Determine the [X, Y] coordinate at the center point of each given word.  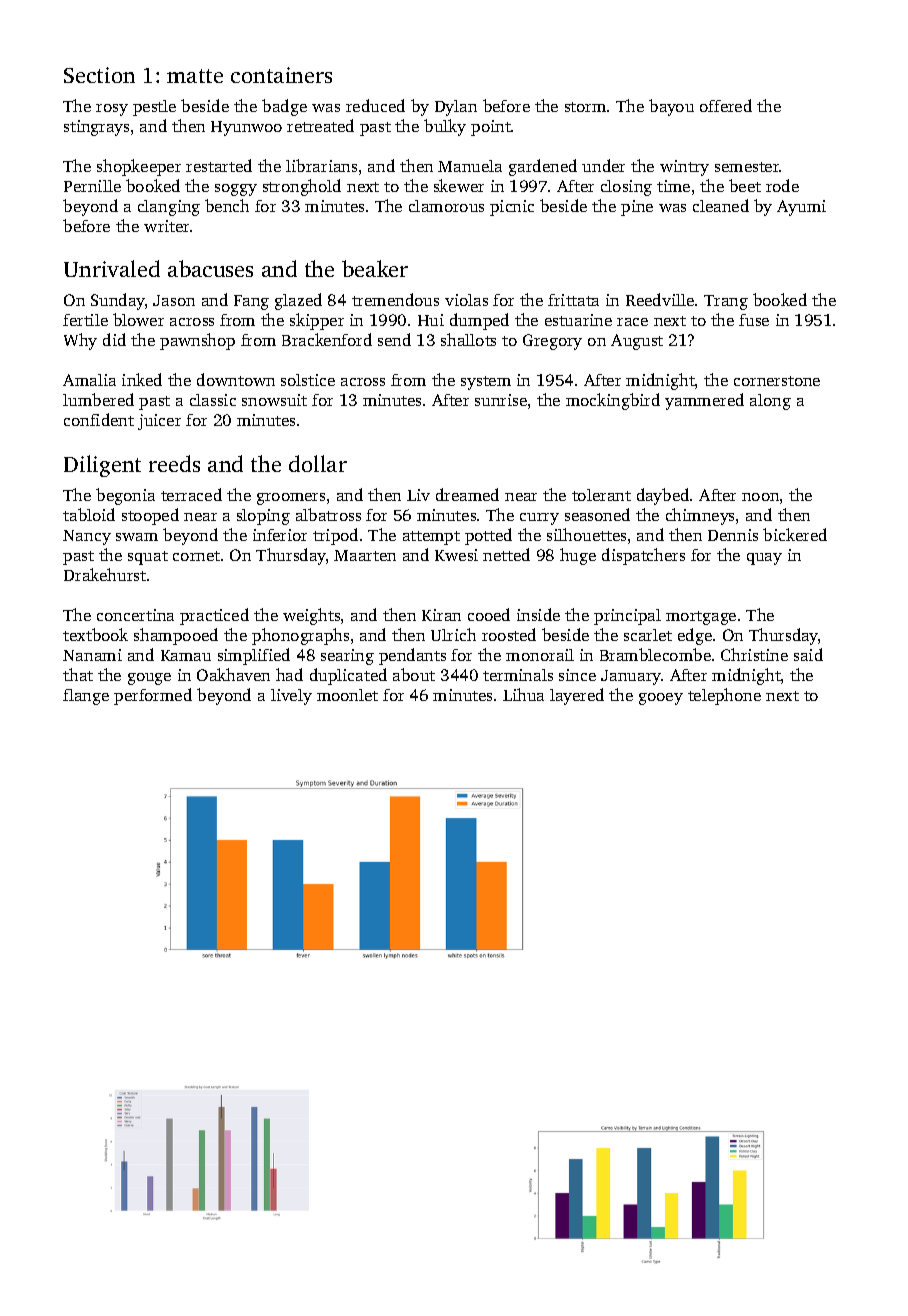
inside [538, 614]
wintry [684, 168]
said [808, 654]
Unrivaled [112, 268]
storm [585, 107]
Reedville [660, 299]
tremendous [395, 299]
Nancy [87, 537]
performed [153, 696]
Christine [754, 654]
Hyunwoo [246, 128]
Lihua [523, 694]
